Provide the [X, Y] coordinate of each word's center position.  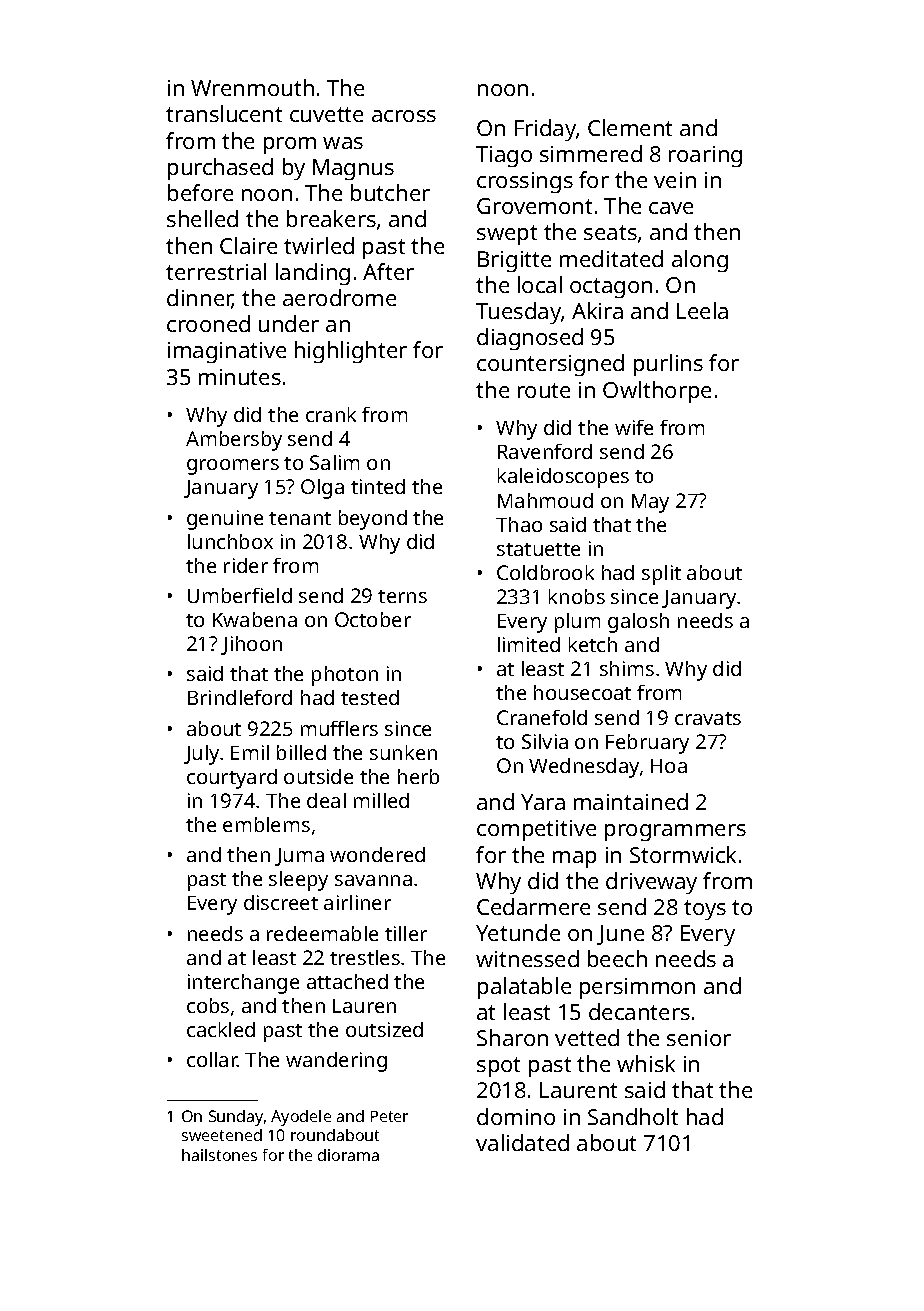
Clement [630, 127]
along [700, 261]
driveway [651, 883]
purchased [220, 169]
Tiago [504, 156]
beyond [373, 520]
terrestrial [216, 271]
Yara [543, 802]
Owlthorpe [657, 392]
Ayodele [301, 1118]
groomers [233, 467]
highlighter [351, 352]
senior [699, 1038]
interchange [243, 984]
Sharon [512, 1037]
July [201, 755]
